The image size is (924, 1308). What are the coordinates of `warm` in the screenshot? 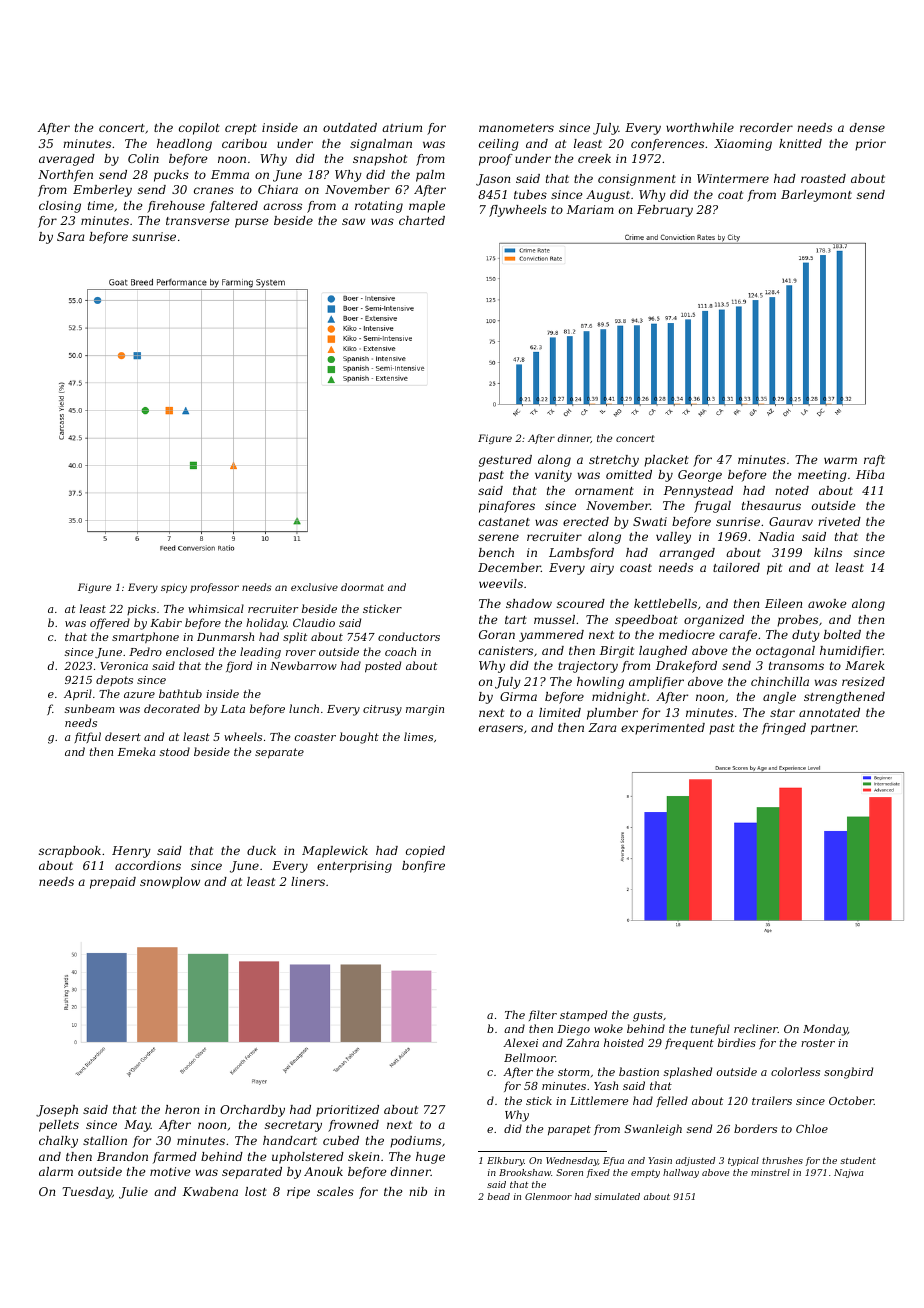 It's located at (840, 460).
